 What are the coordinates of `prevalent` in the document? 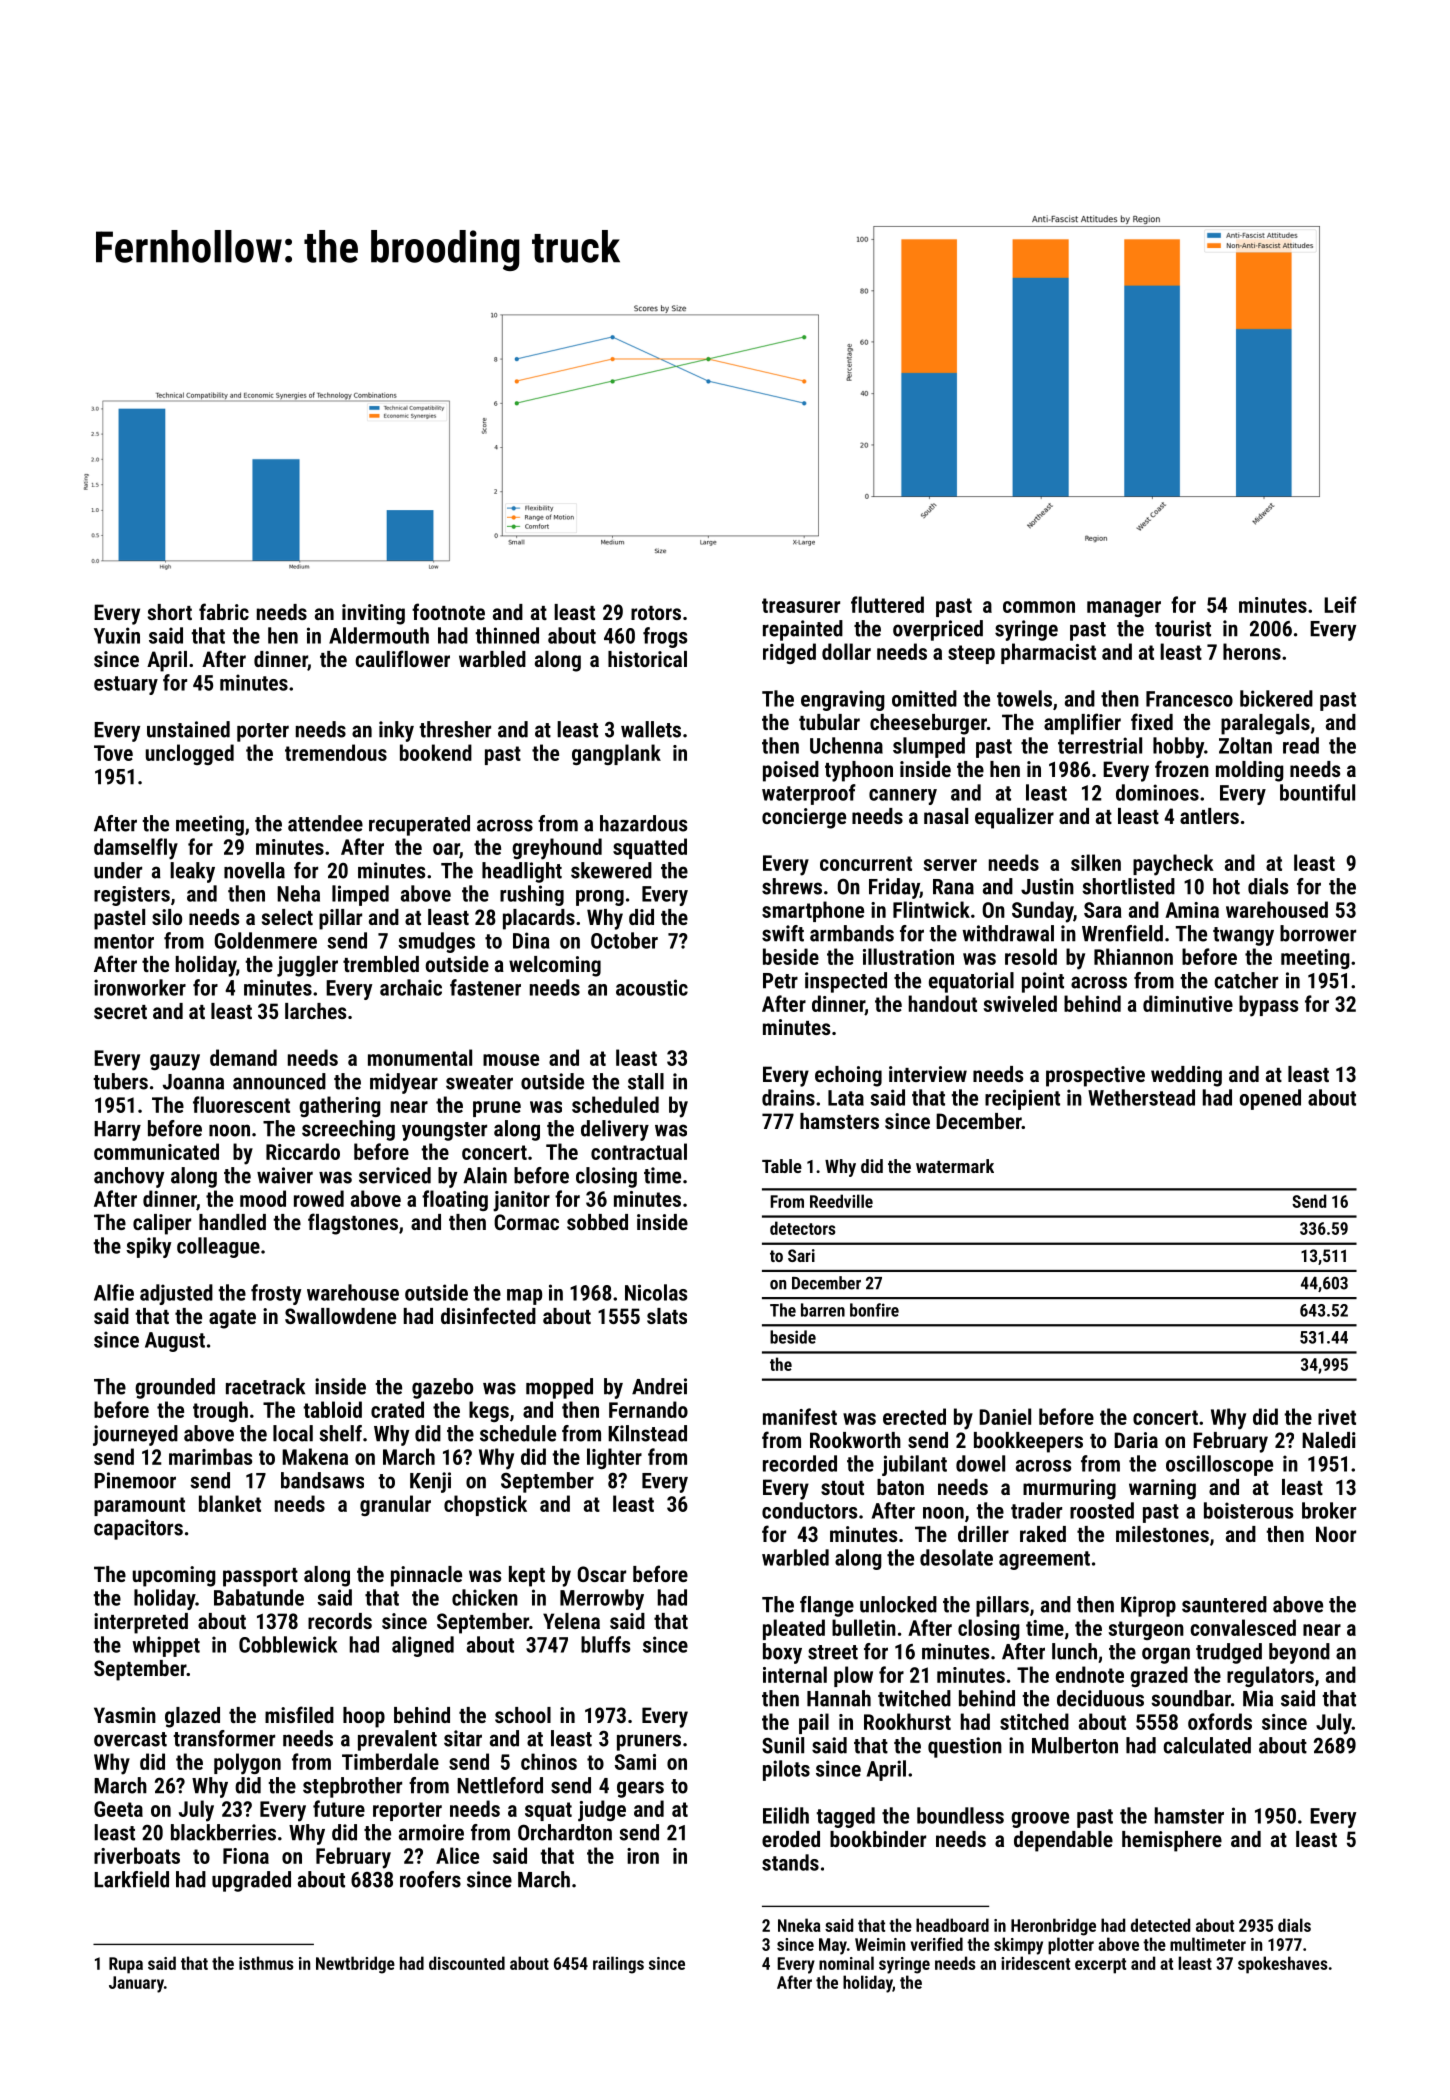 It's located at (397, 1740).
